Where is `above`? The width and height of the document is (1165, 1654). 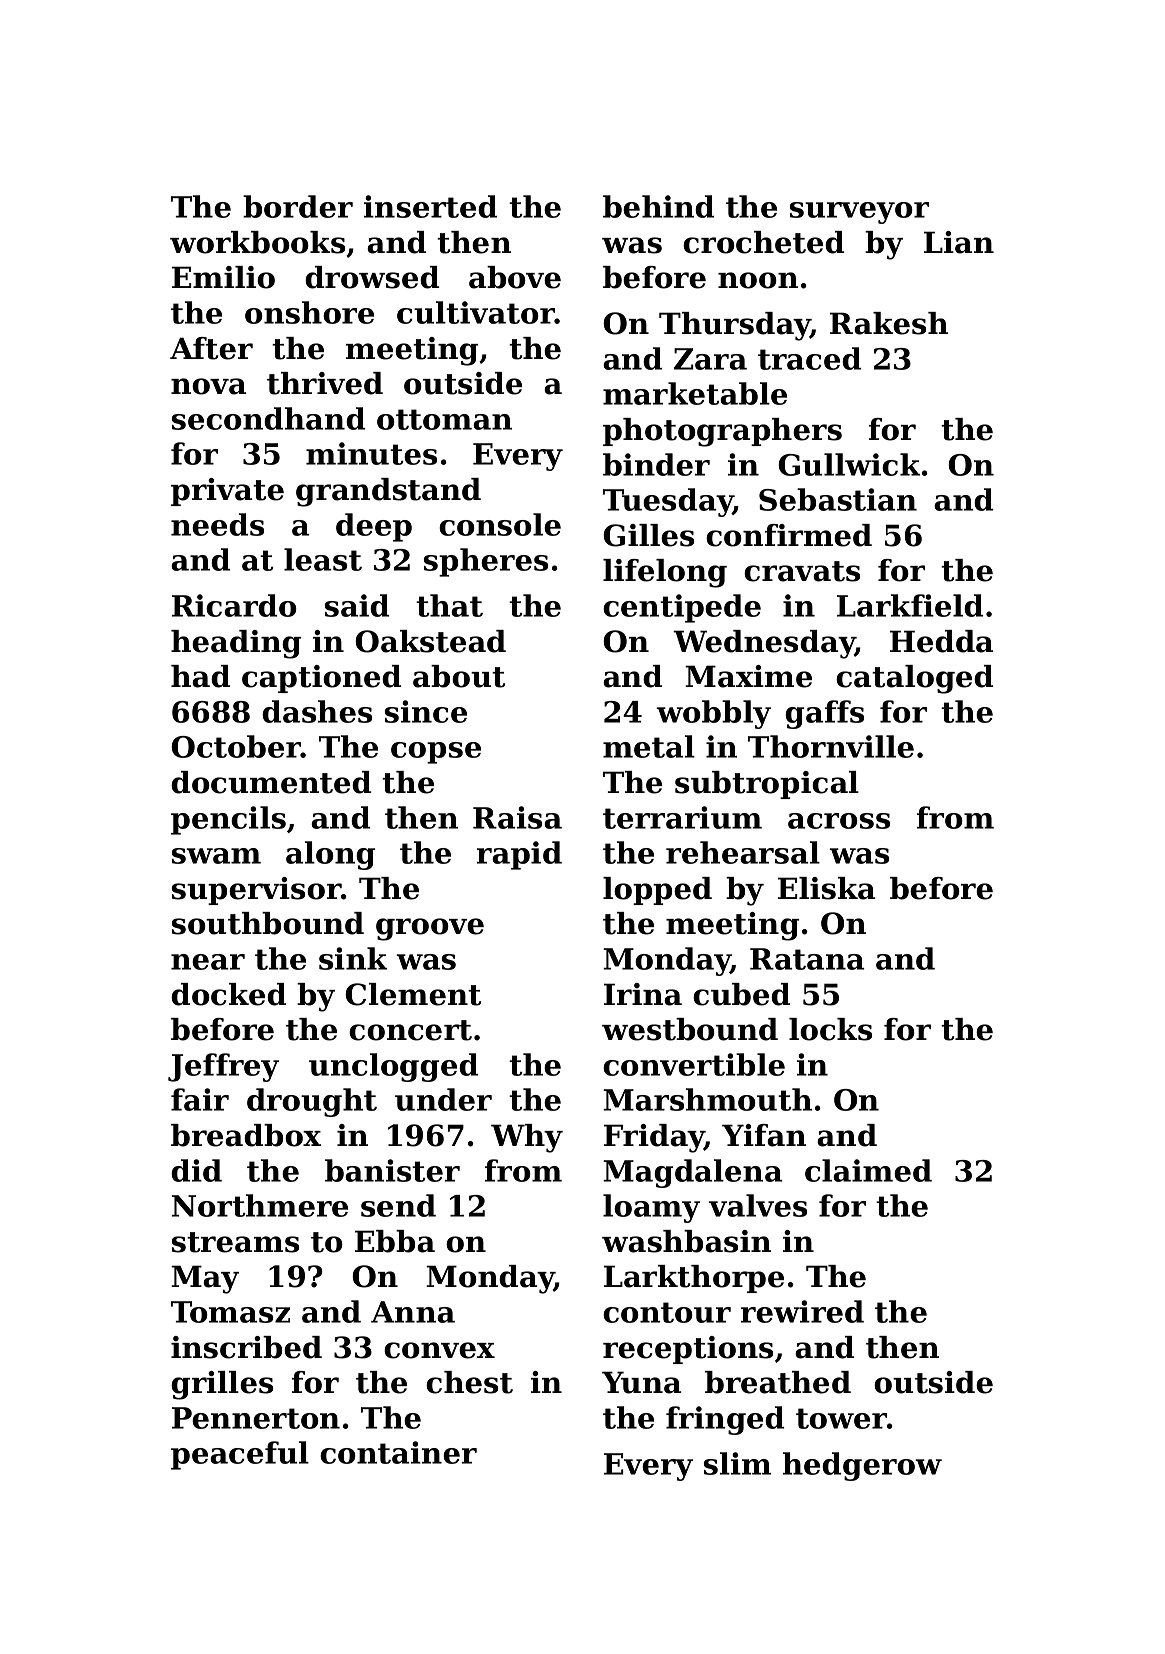
above is located at coordinates (515, 277).
